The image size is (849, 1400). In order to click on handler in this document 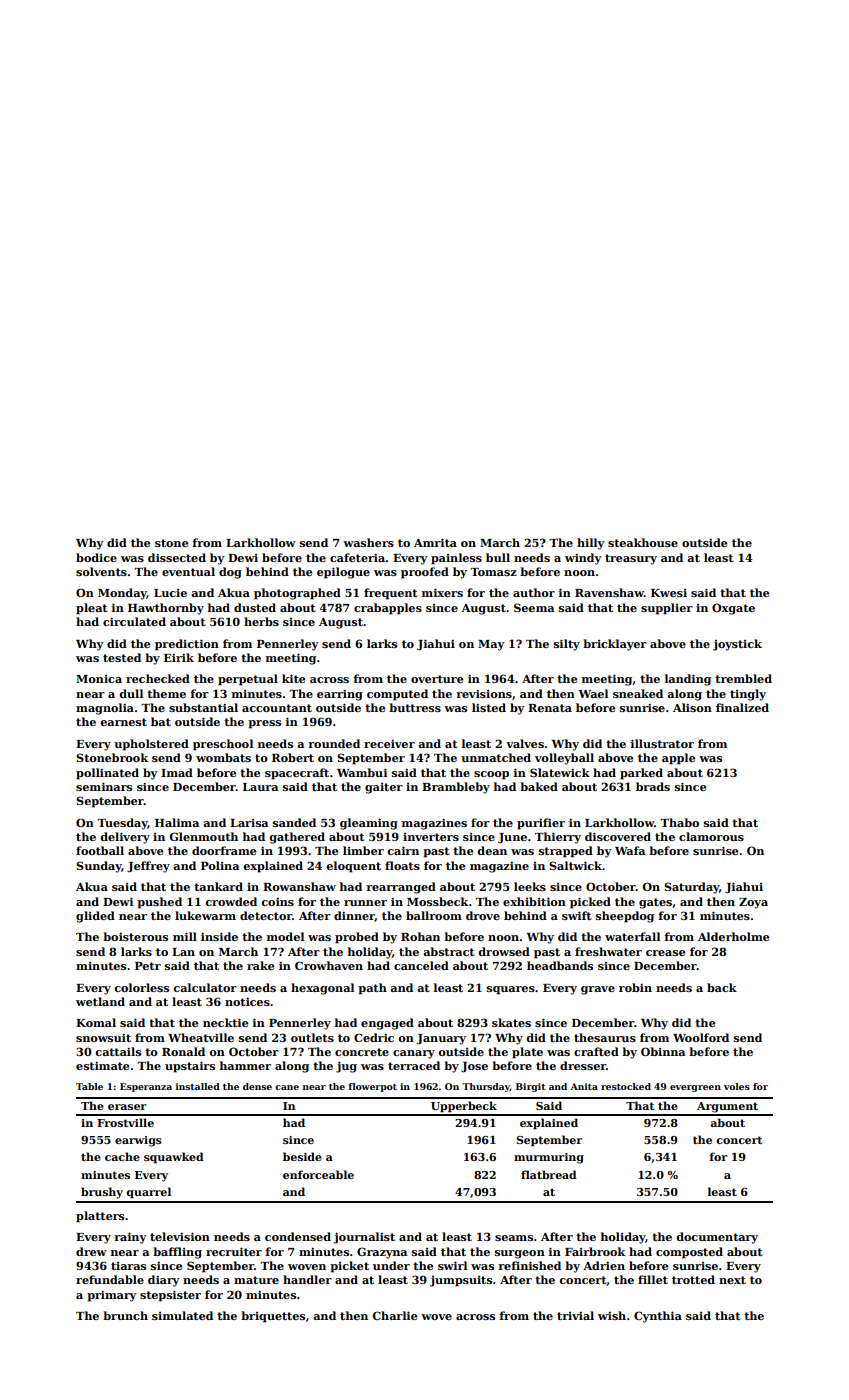, I will do `click(307, 1279)`.
